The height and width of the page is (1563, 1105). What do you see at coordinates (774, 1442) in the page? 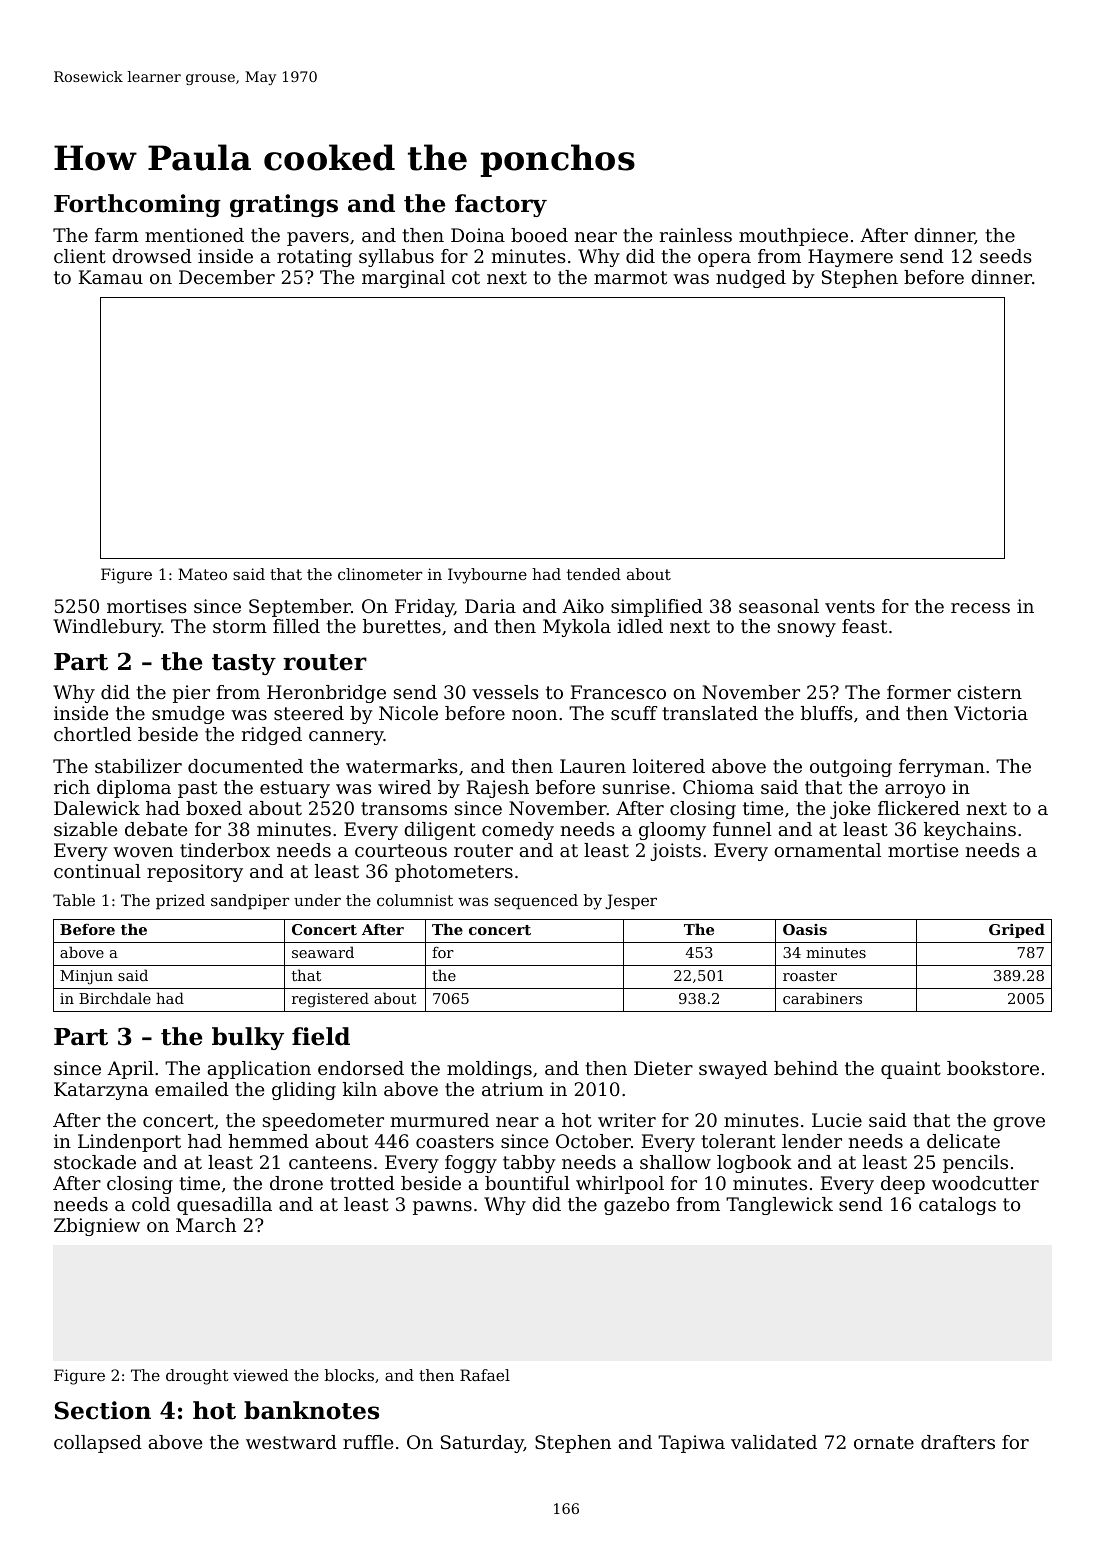
I see `validated` at bounding box center [774, 1442].
